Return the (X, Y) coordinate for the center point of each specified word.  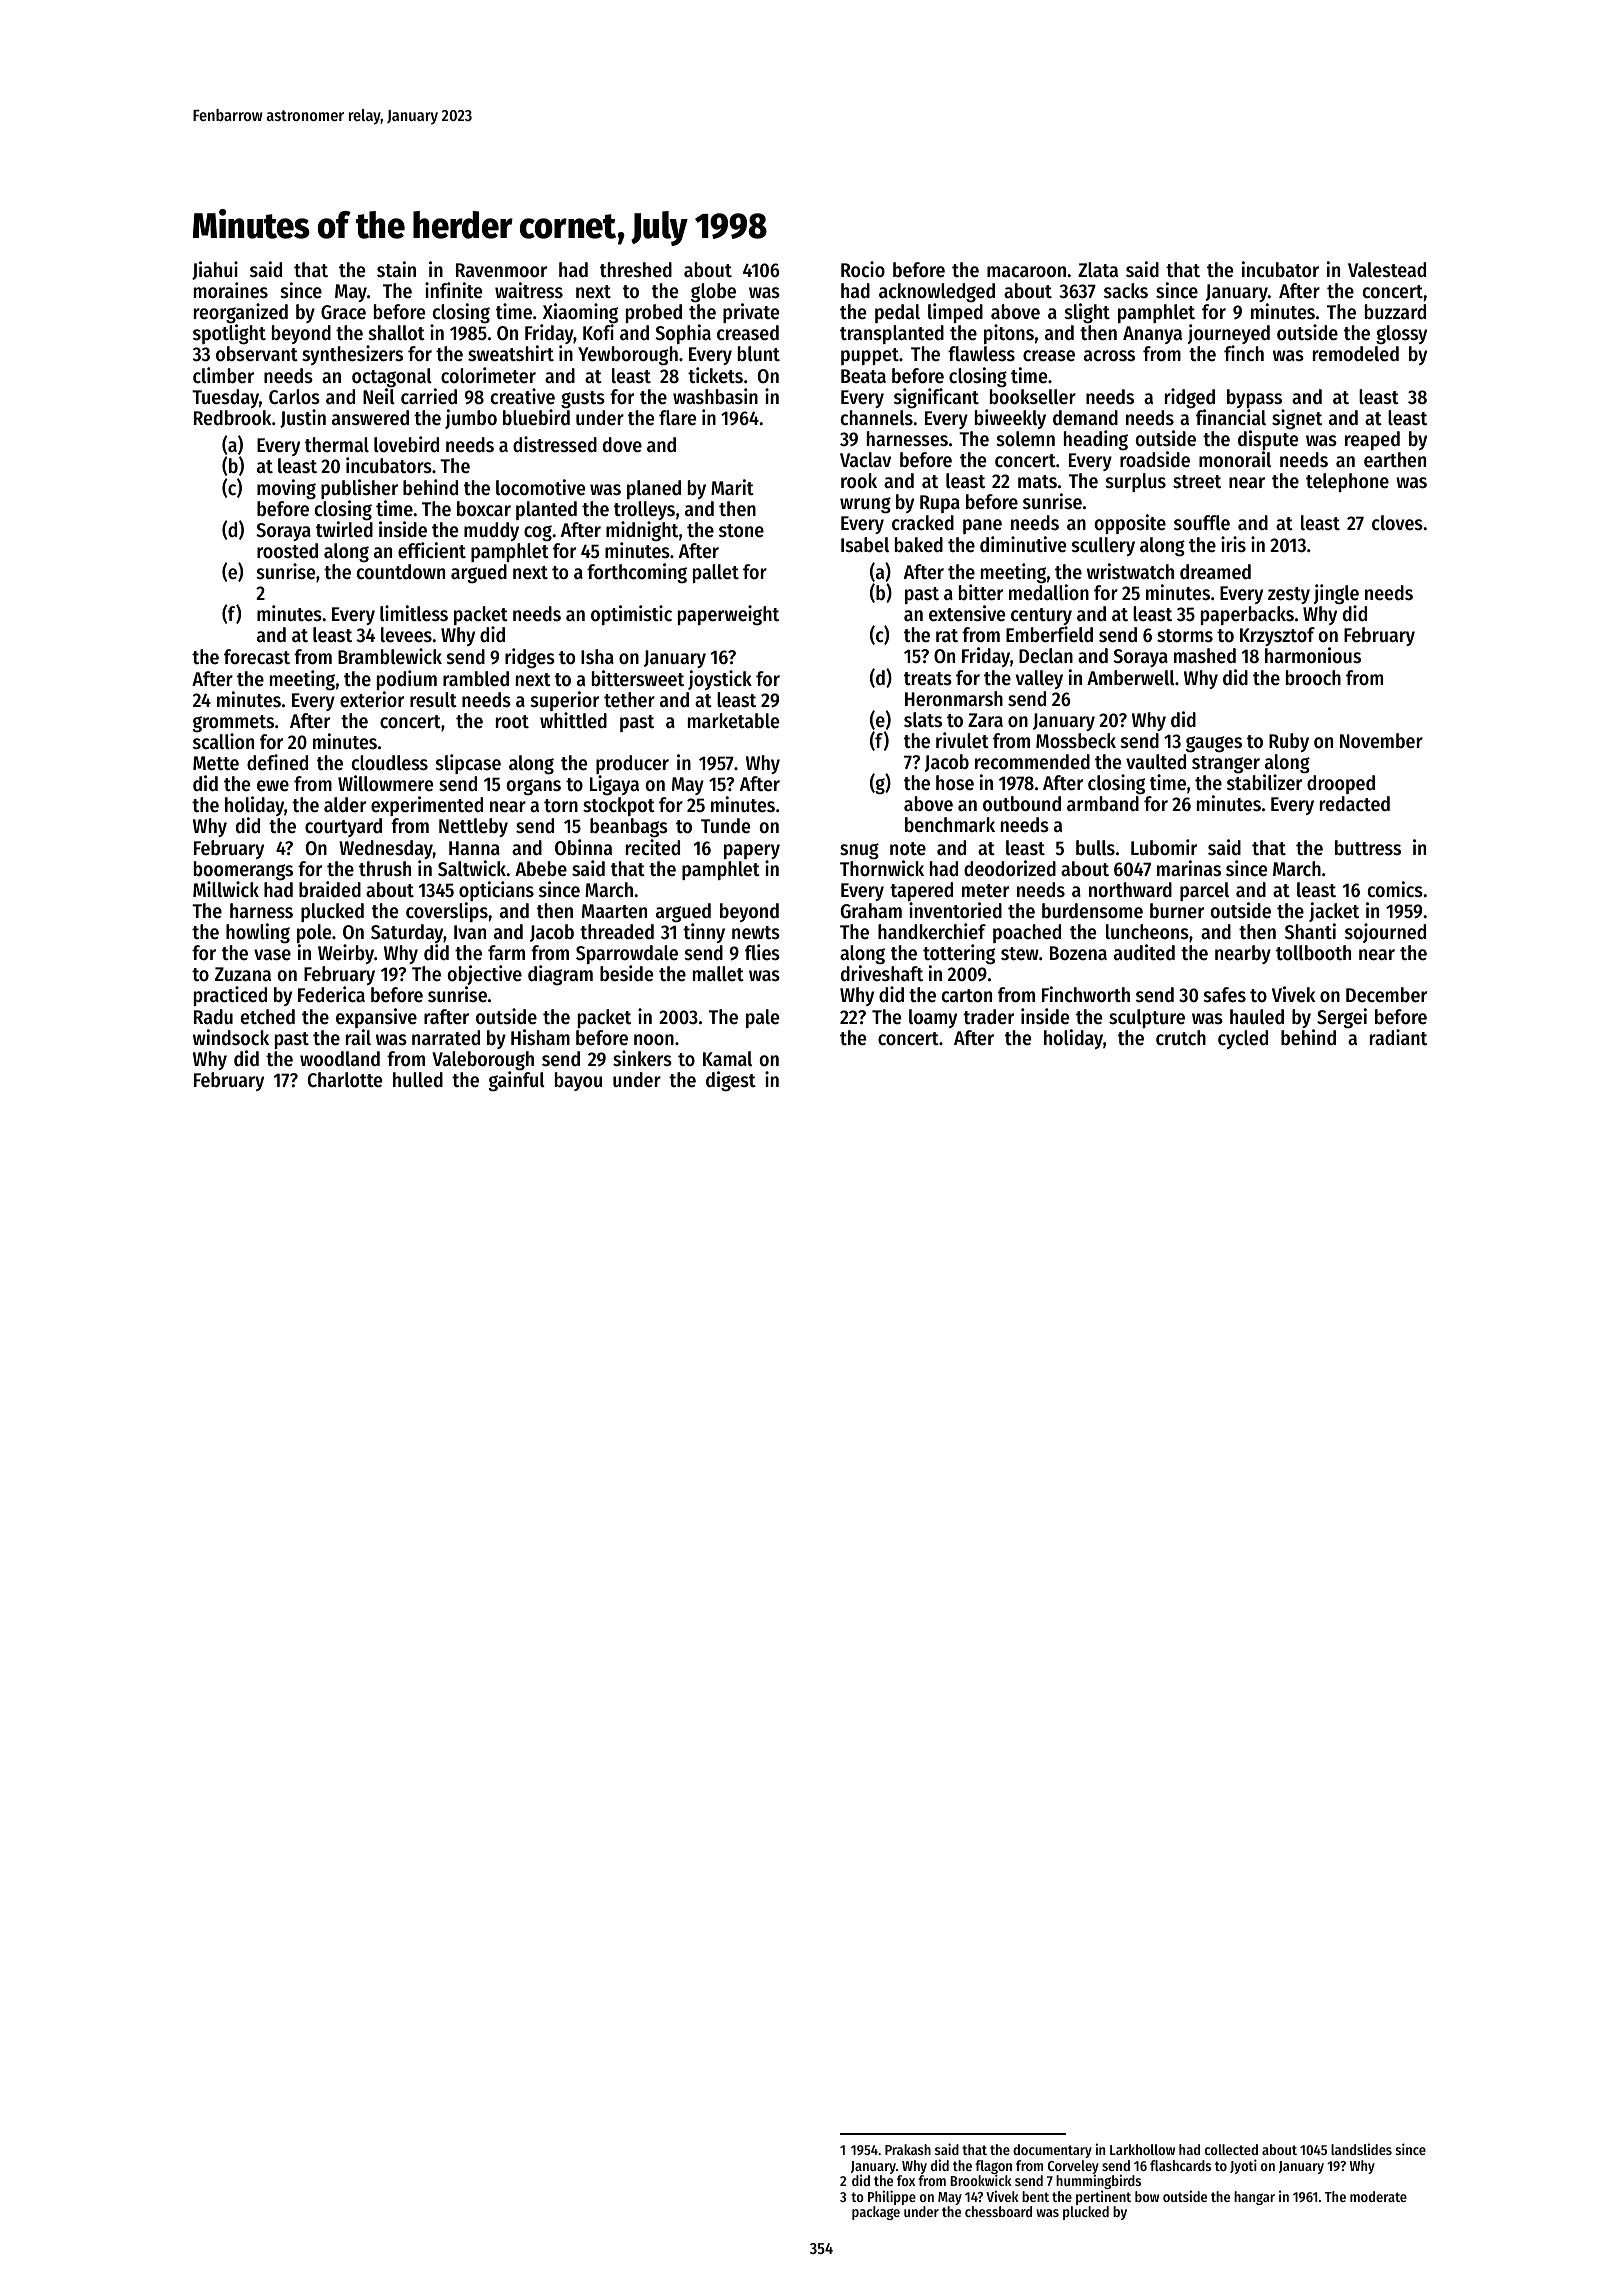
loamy (933, 1018)
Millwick (226, 889)
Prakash (908, 2149)
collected (1231, 2149)
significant (936, 398)
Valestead (1387, 270)
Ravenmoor (501, 270)
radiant (1398, 1037)
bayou (578, 1081)
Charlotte (345, 1080)
